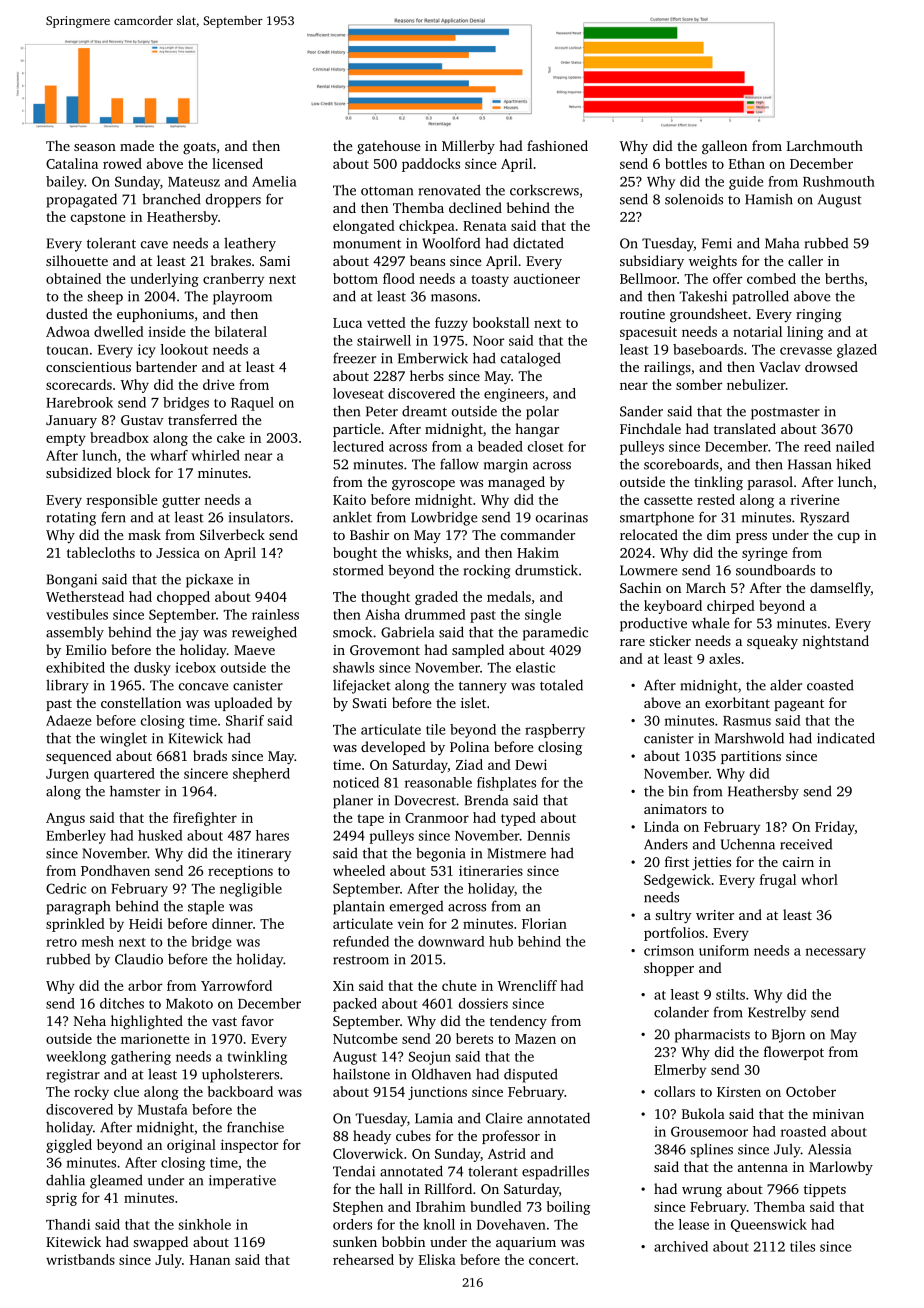 This screenshot has width=924, height=1308. I want to click on galleon, so click(724, 147).
